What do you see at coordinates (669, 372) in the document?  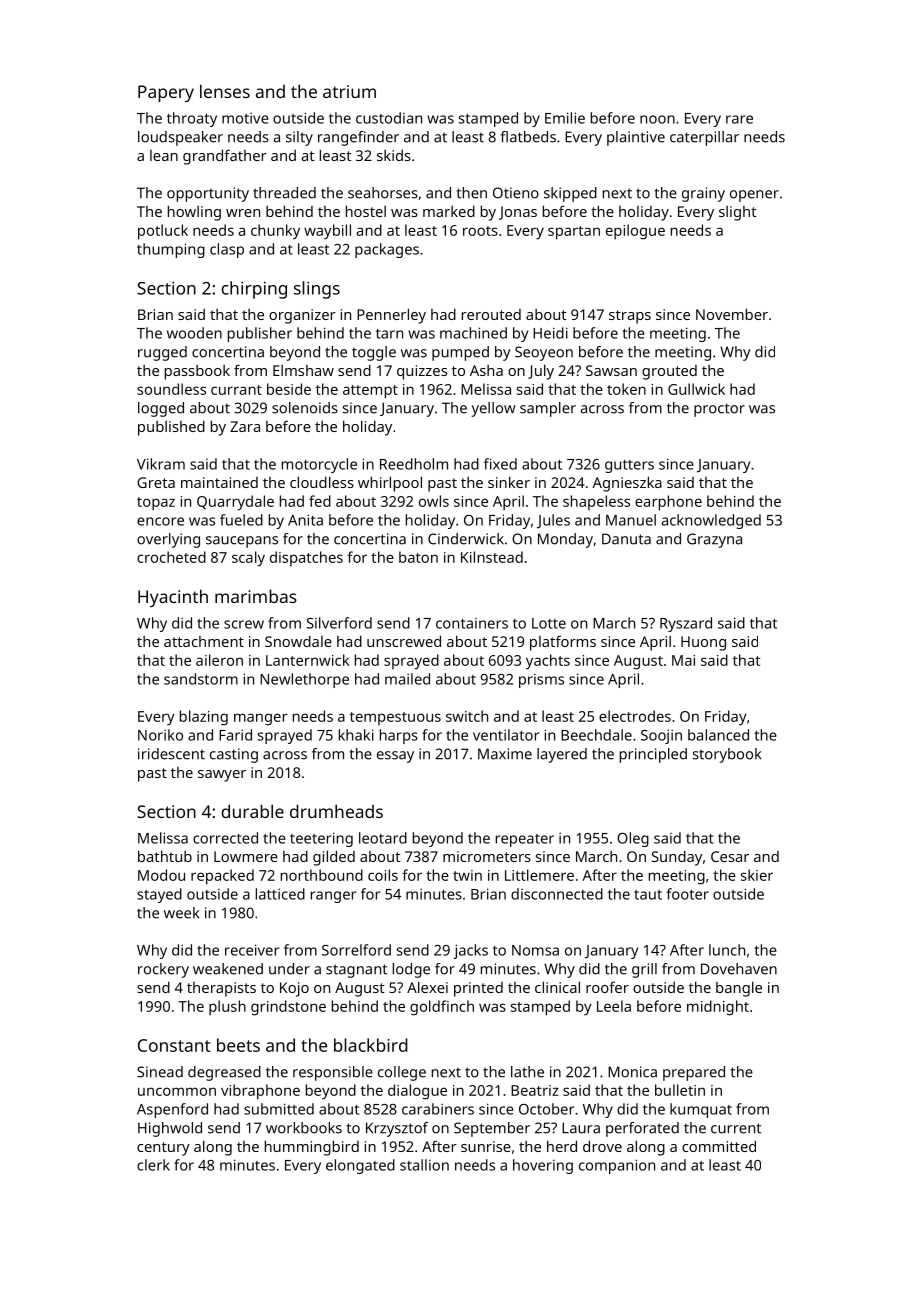 I see `grouted` at bounding box center [669, 372].
